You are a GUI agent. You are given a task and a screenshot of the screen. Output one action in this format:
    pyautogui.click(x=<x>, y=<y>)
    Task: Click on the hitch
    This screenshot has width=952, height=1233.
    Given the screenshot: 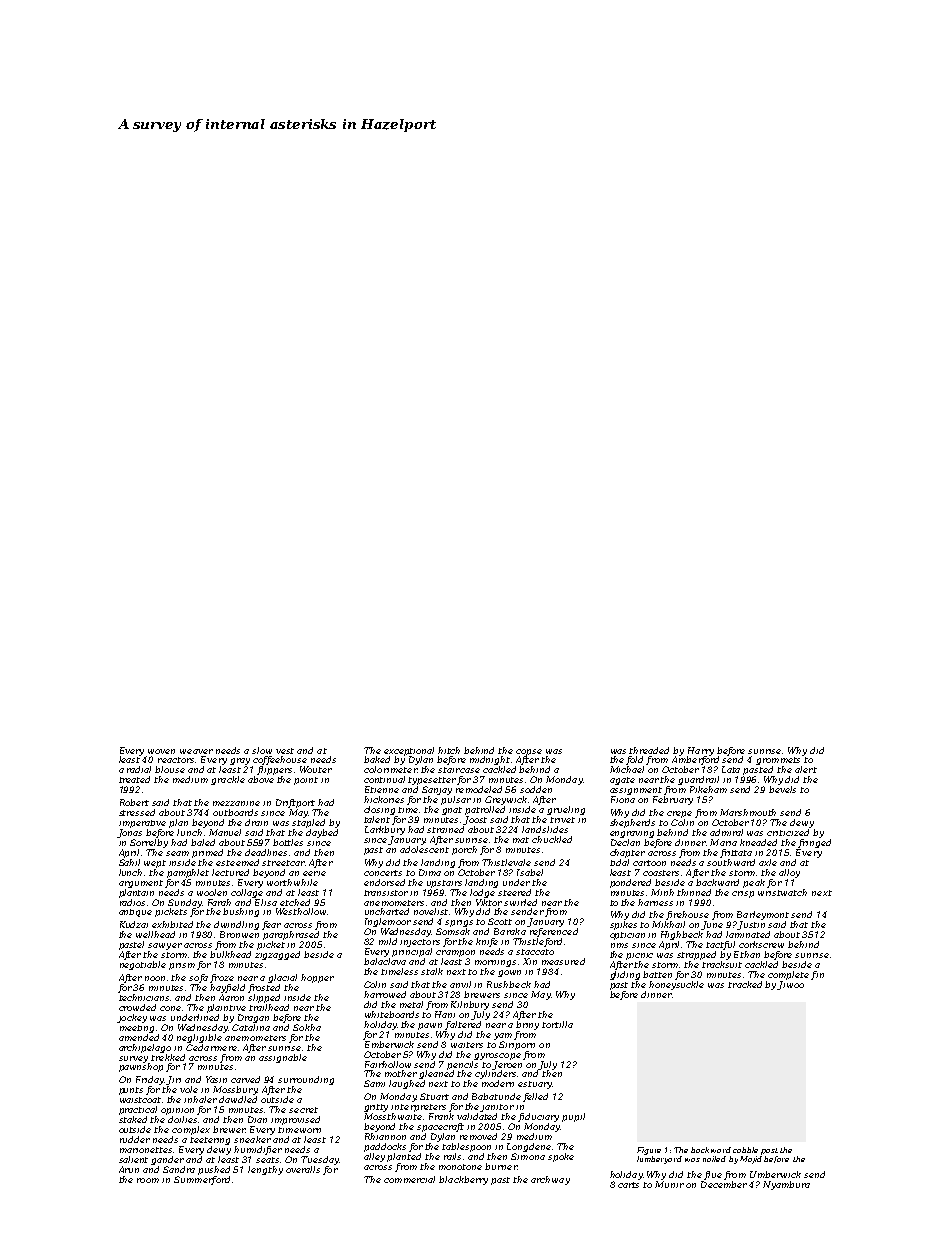 What is the action you would take?
    pyautogui.click(x=449, y=750)
